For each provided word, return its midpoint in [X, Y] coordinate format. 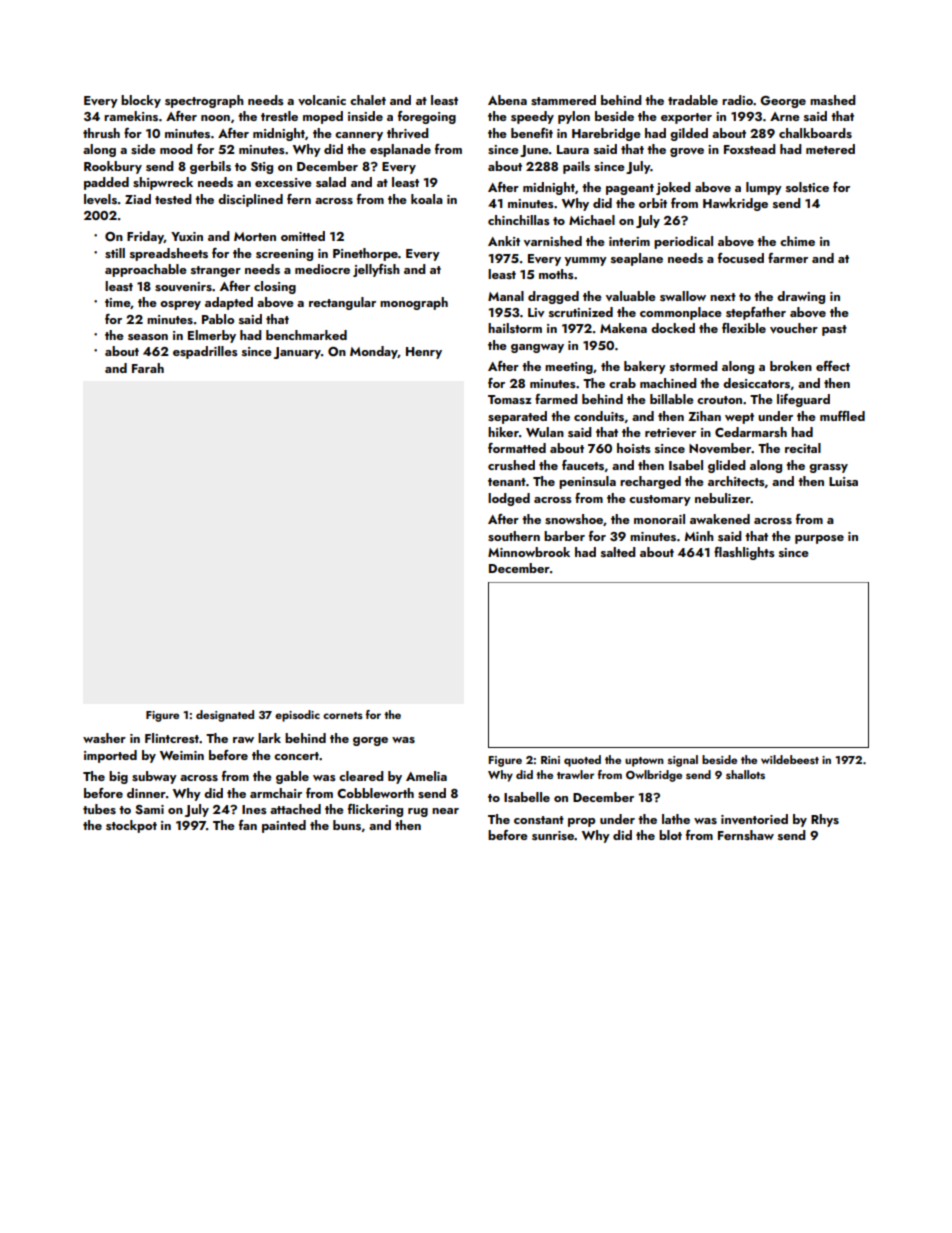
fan [248, 825]
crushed [511, 465]
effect [833, 366]
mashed [833, 100]
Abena [507, 100]
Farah [148, 368]
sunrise [553, 835]
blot [670, 835]
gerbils [210, 167]
